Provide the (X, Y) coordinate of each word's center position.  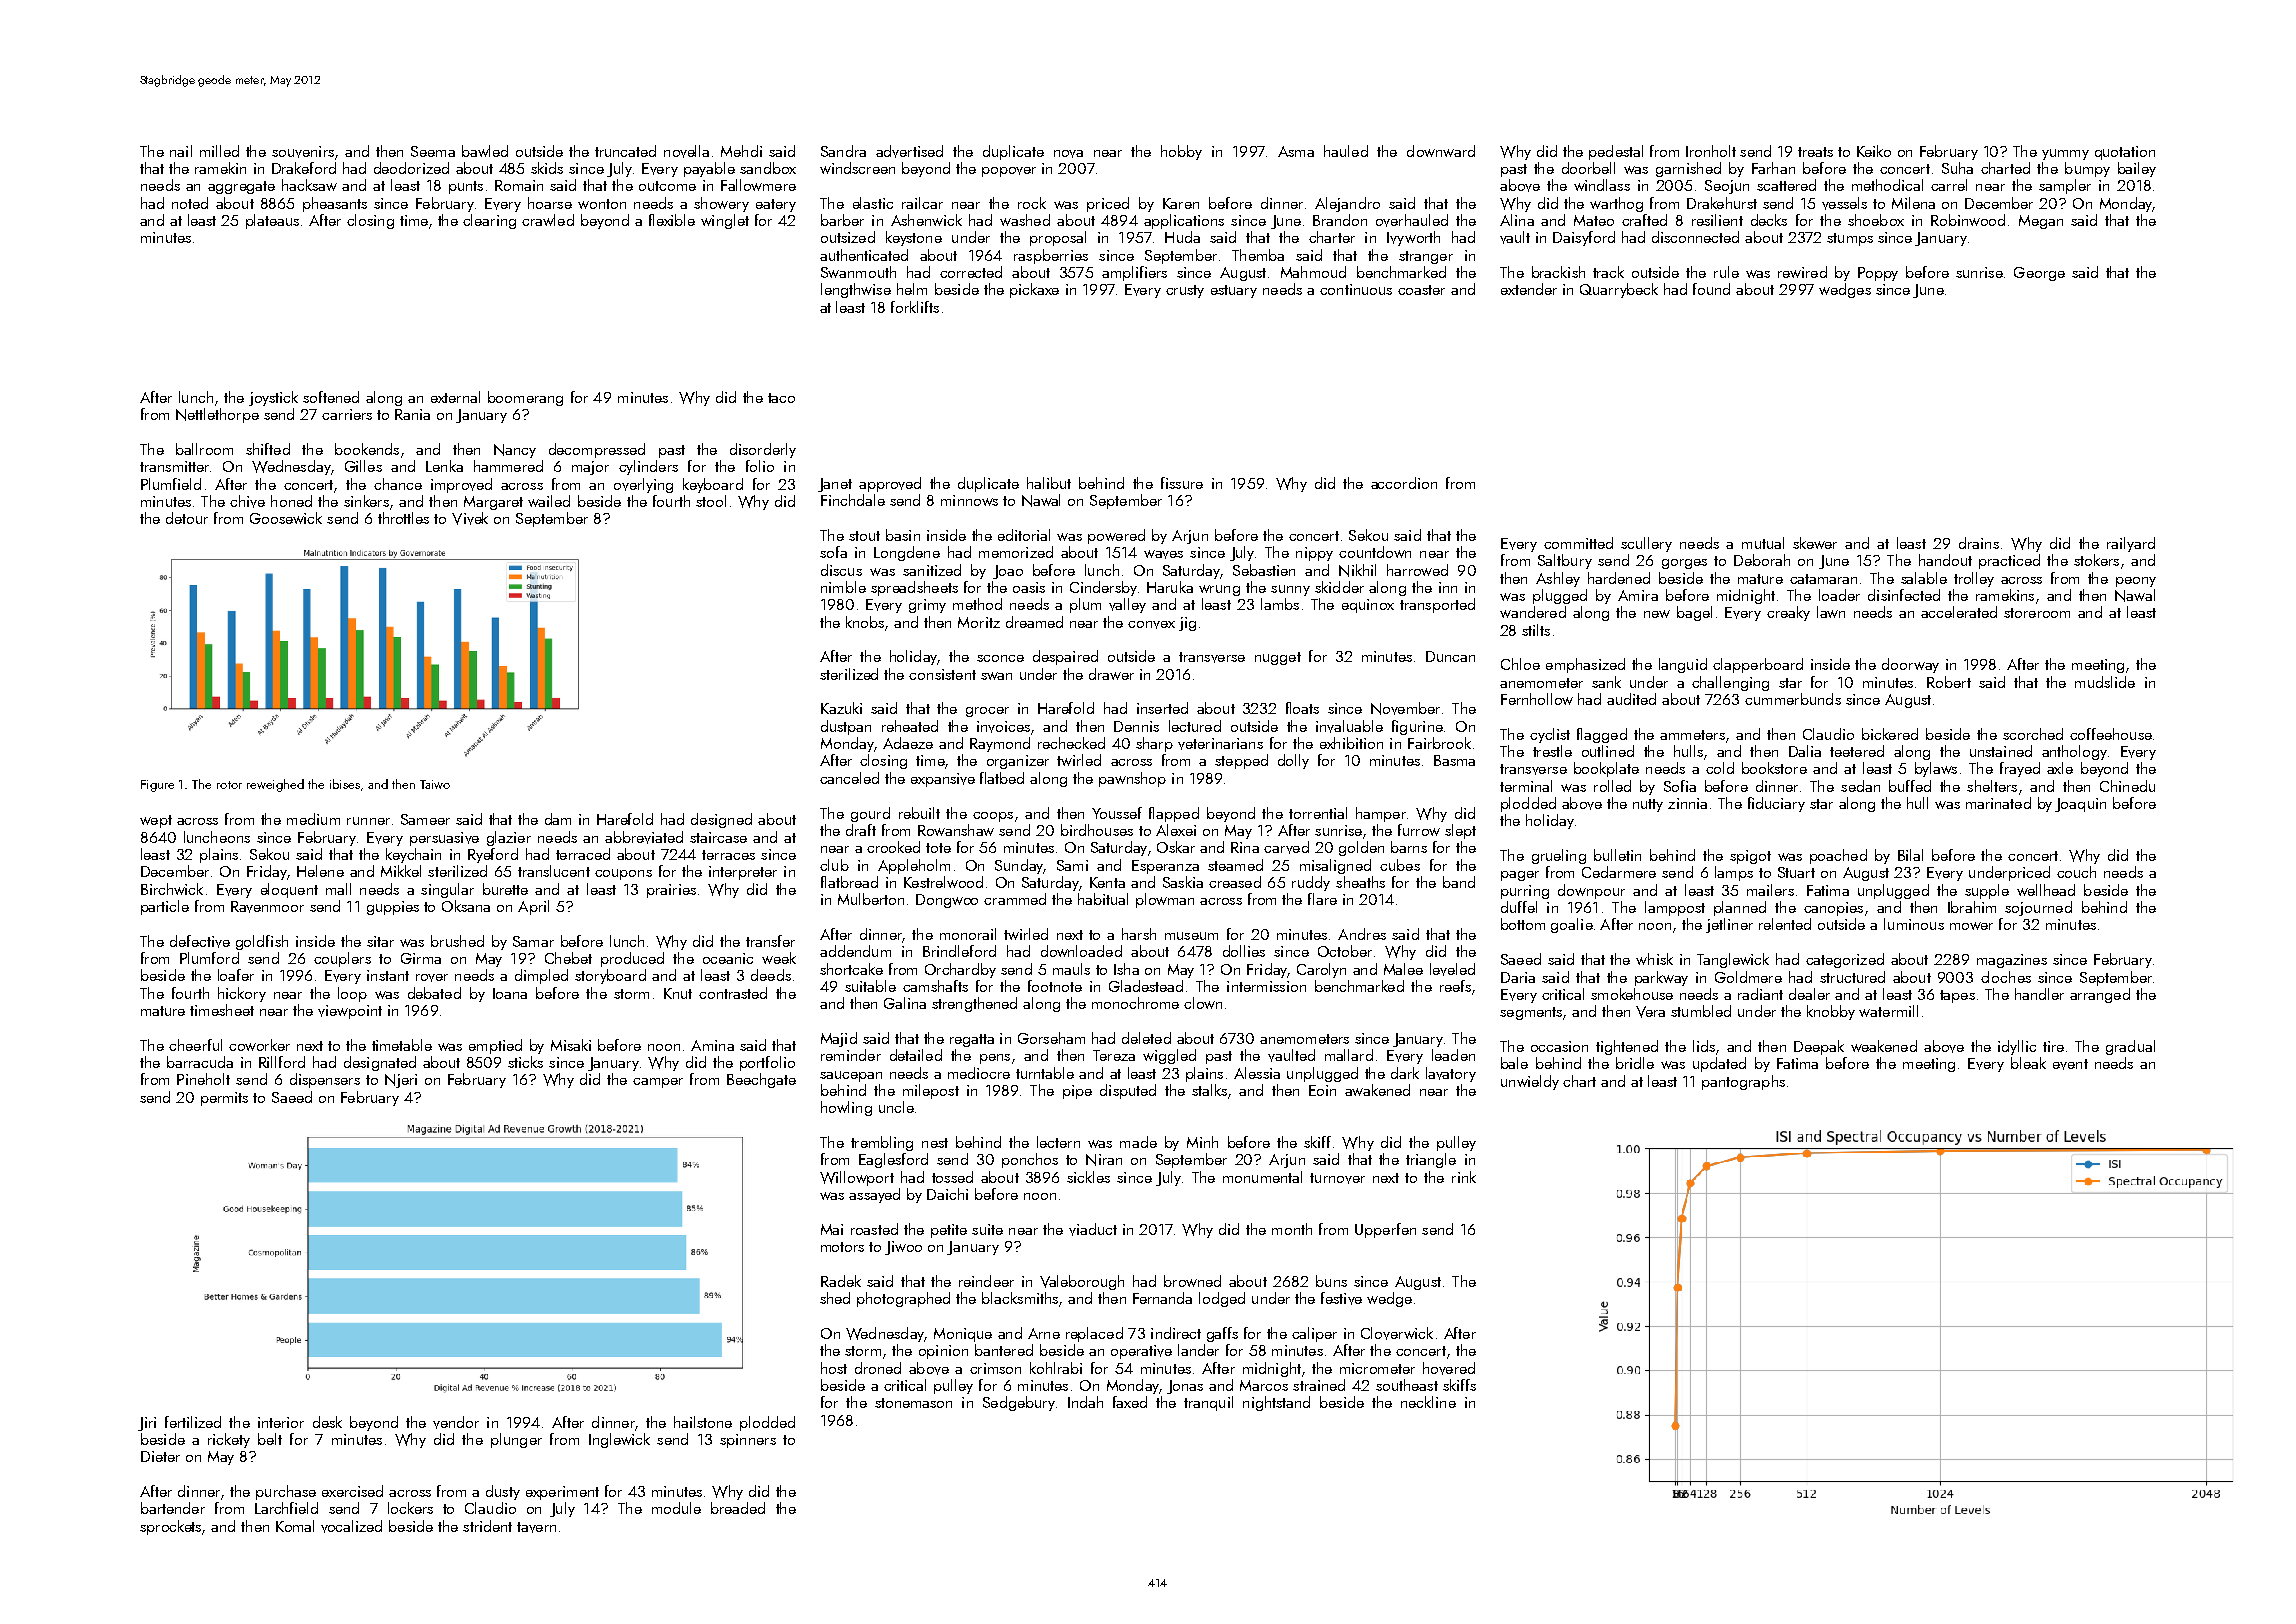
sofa (833, 552)
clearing (489, 221)
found (1711, 289)
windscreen (857, 168)
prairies (671, 891)
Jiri (147, 1424)
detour (187, 518)
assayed (874, 1195)
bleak (2028, 1063)
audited (1631, 699)
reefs (1455, 986)
